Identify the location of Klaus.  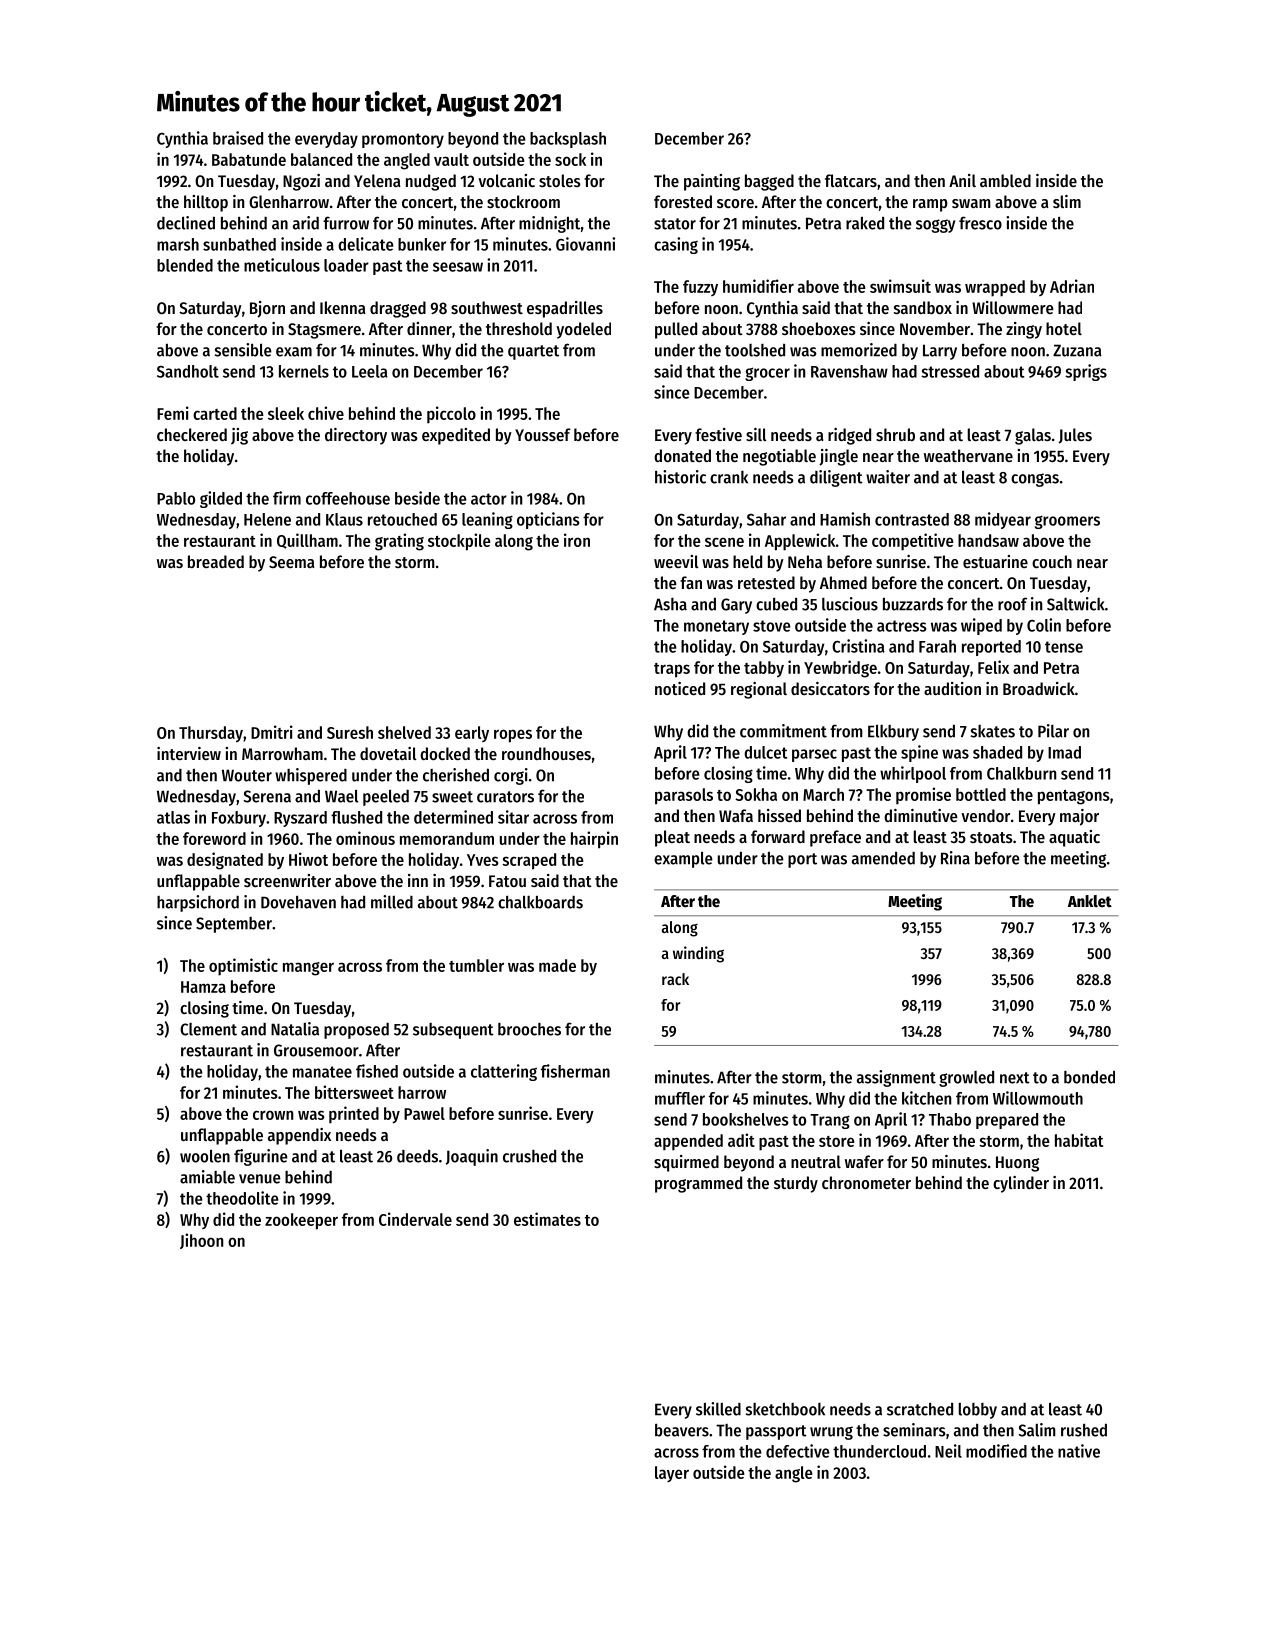
(344, 519).
